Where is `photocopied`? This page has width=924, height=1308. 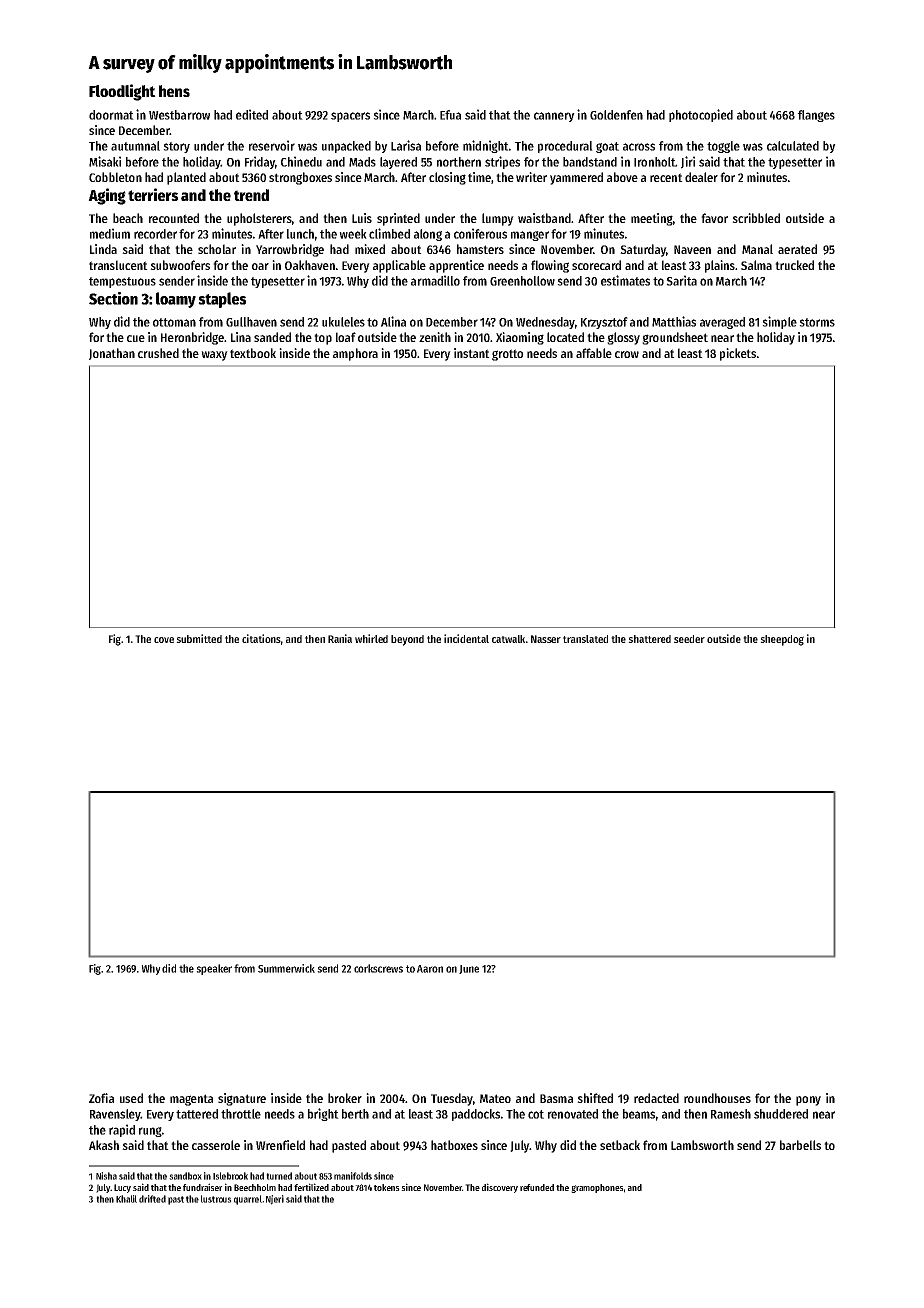 photocopied is located at coordinates (701, 115).
